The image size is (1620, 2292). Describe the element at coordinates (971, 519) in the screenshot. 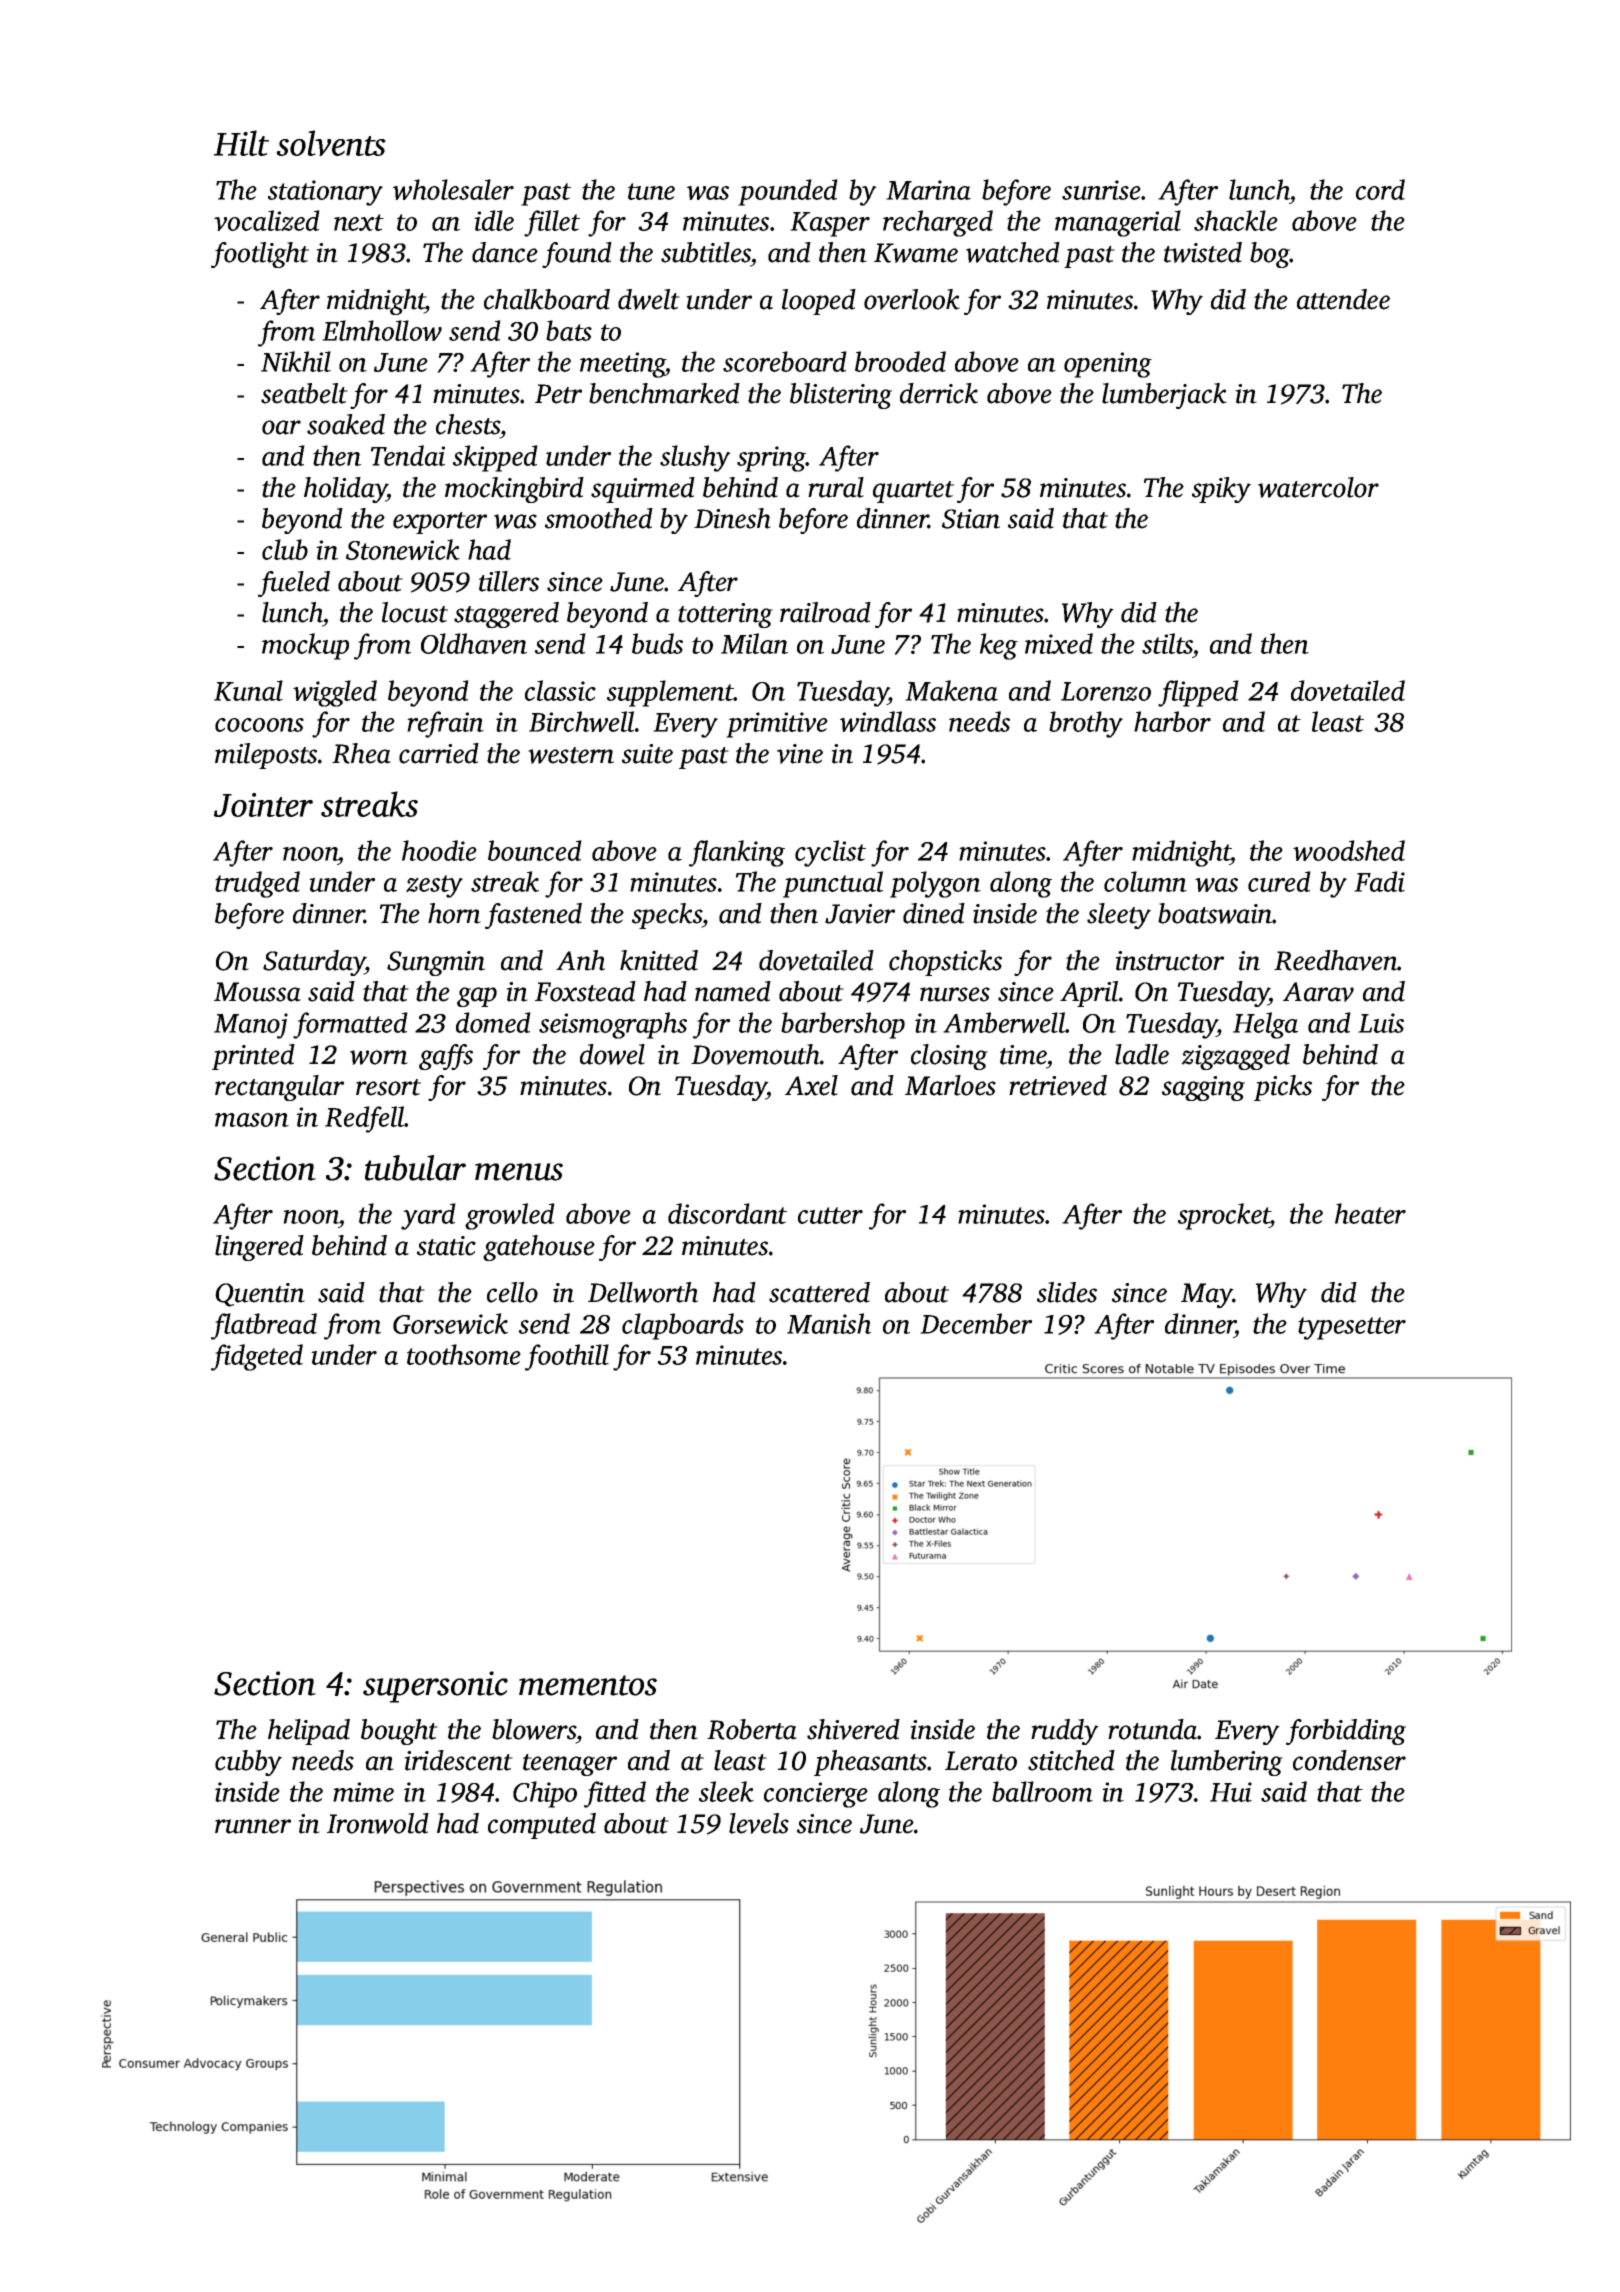

I see `Stian` at that location.
